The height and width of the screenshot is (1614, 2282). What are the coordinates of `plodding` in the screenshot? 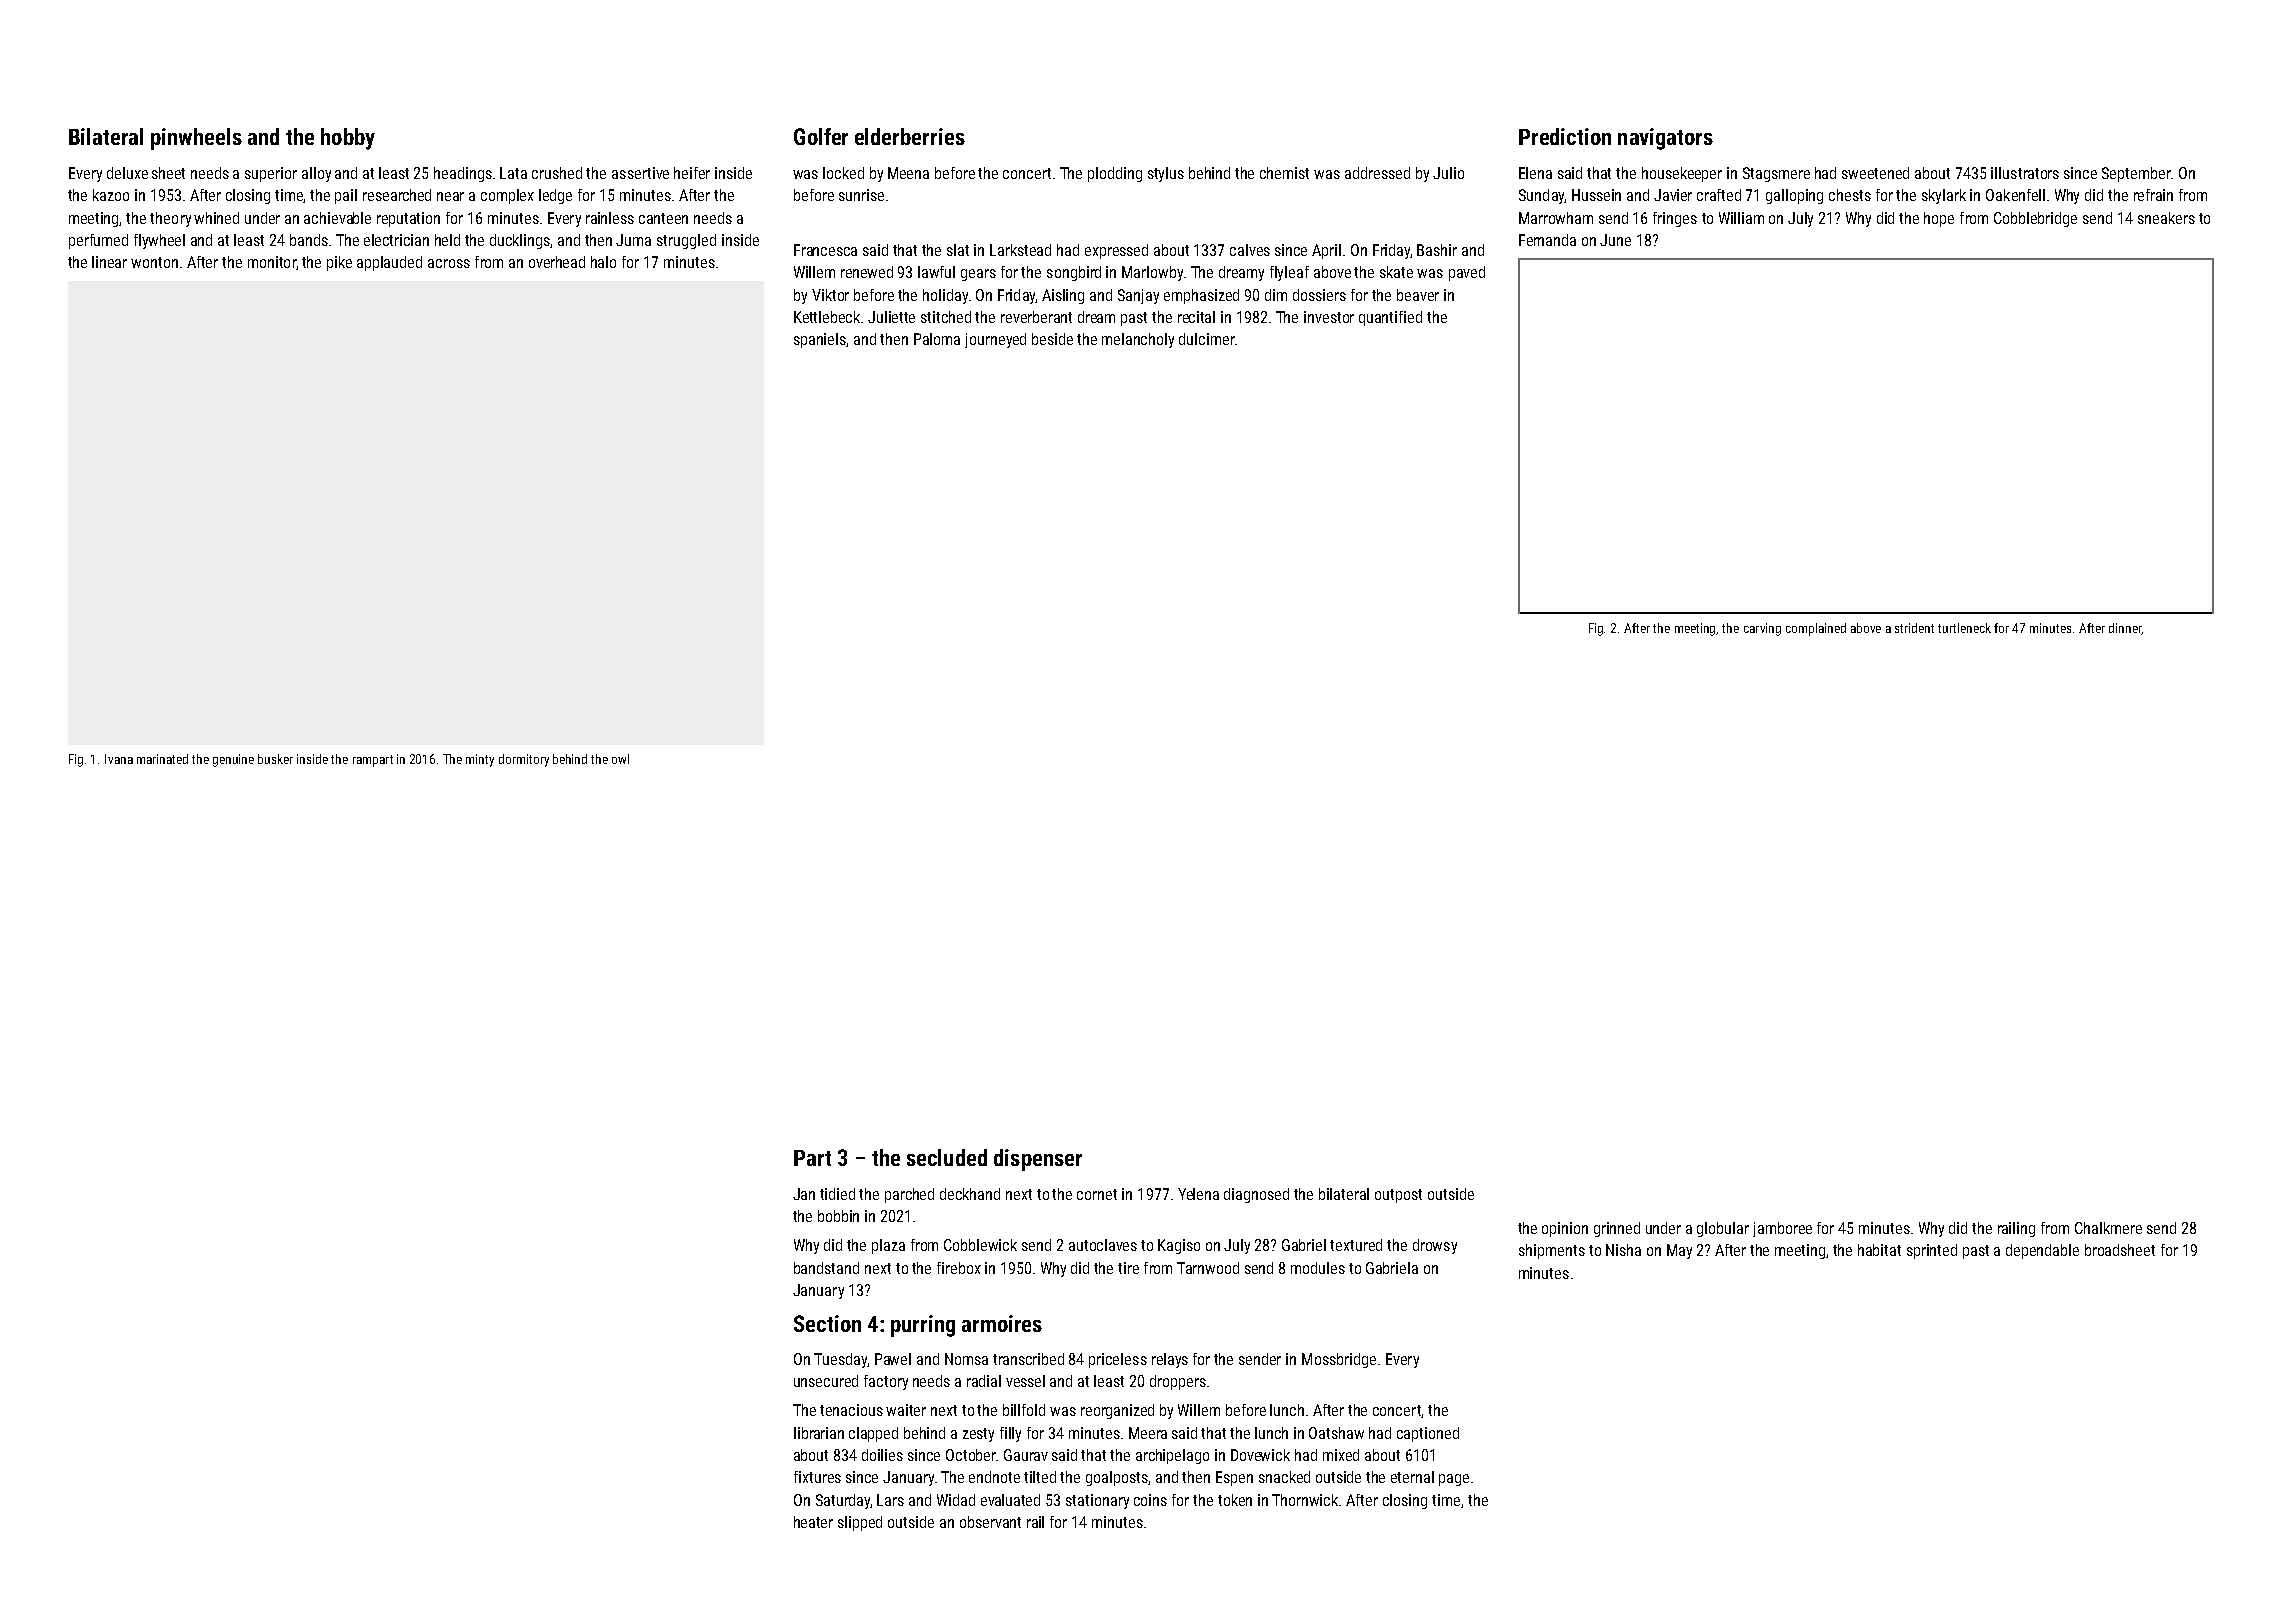 It's located at (1115, 174).
